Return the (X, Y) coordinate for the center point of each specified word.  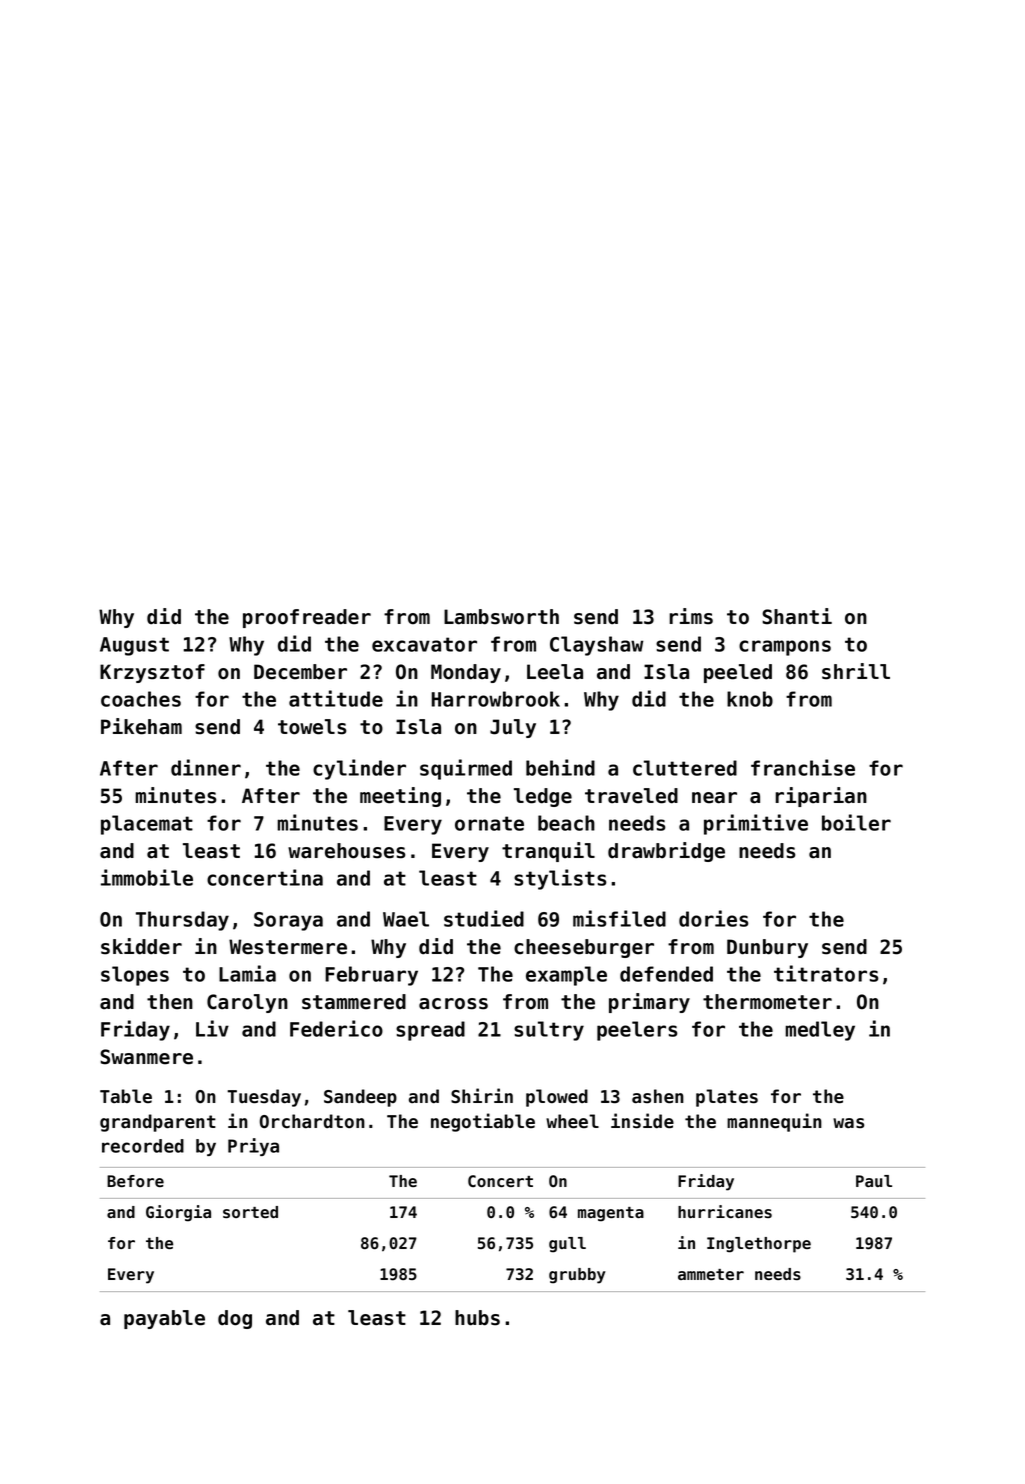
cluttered (685, 768)
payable (164, 1319)
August (134, 646)
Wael (406, 919)
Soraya (288, 921)
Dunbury (767, 948)
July (513, 728)
